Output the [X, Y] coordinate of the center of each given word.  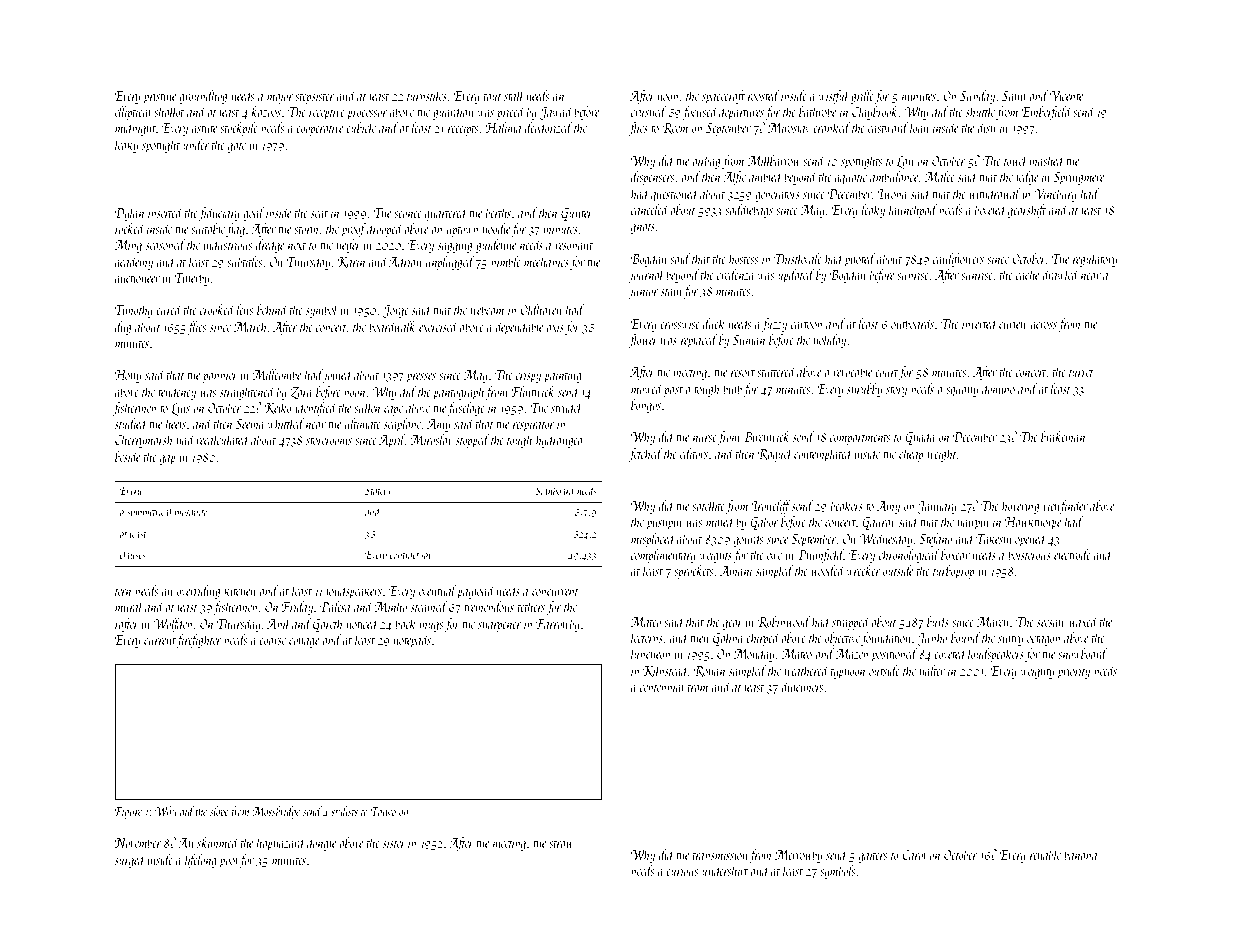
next [297, 246]
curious [682, 871]
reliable [1045, 854]
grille [863, 97]
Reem [675, 128]
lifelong [201, 861]
